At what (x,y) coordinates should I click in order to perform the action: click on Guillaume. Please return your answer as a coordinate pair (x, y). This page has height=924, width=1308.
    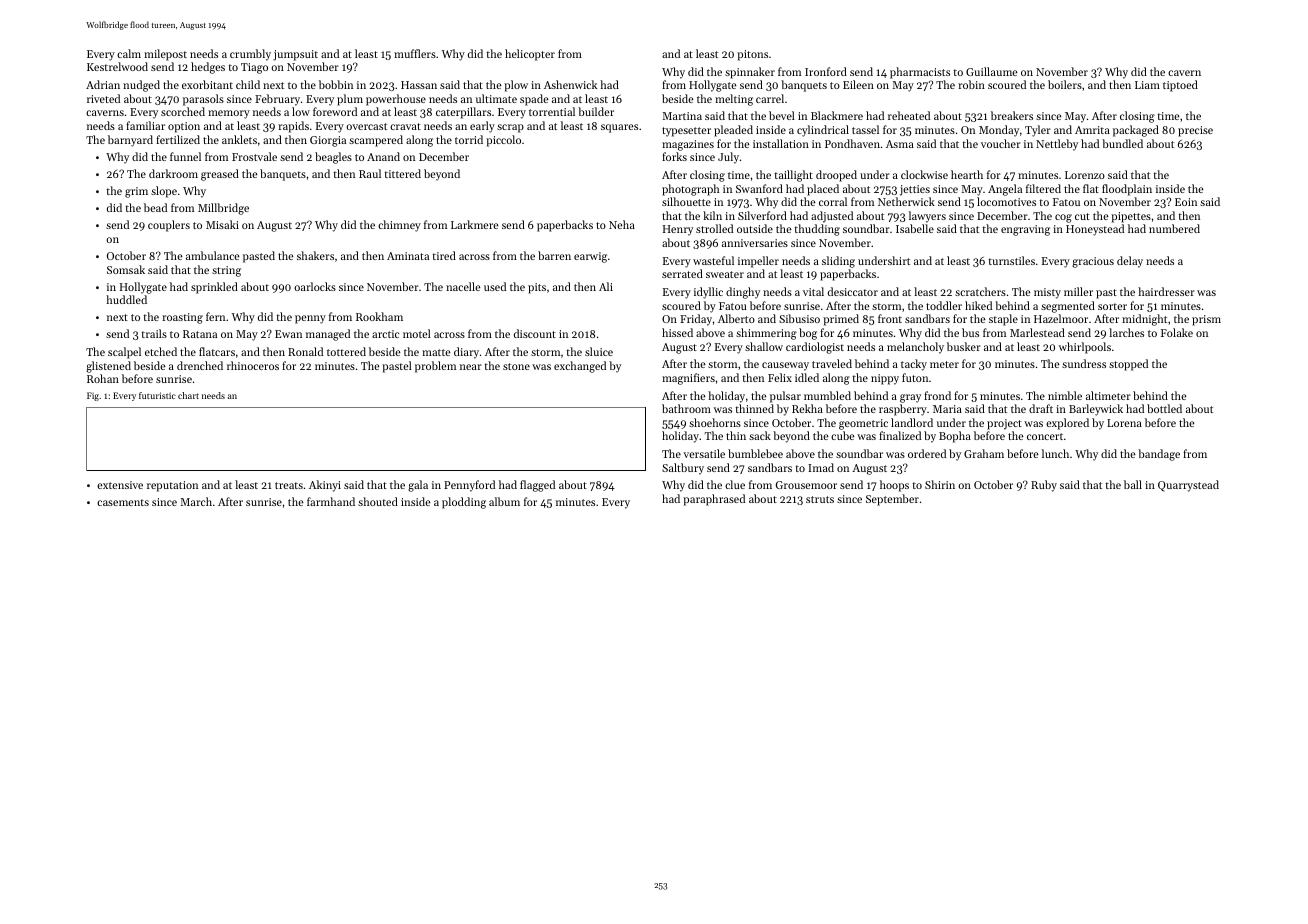
    Looking at the image, I should click on (992, 71).
